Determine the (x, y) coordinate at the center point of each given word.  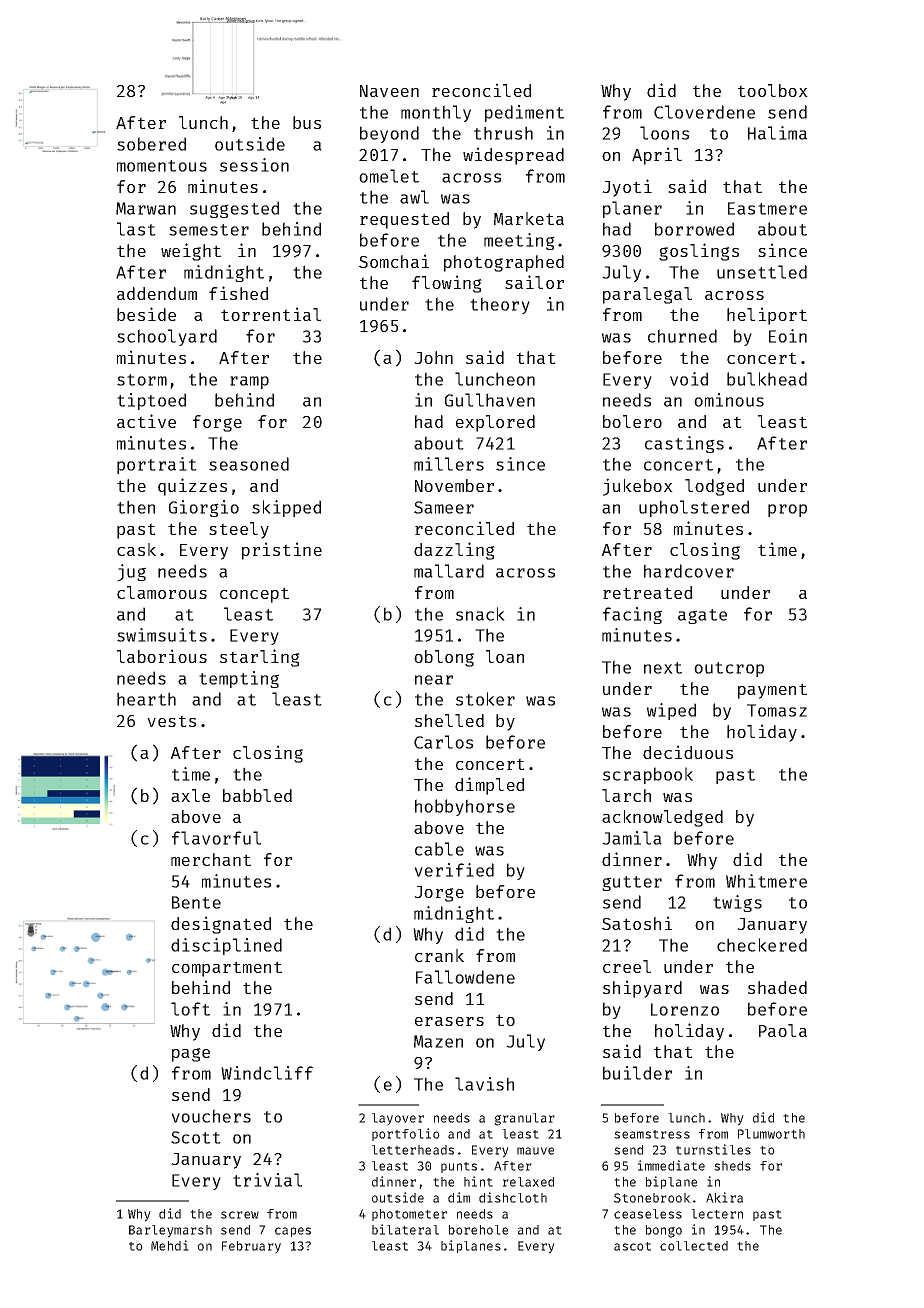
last (136, 229)
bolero (632, 421)
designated (221, 925)
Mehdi (170, 1245)
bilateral (405, 1229)
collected (694, 1246)
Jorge (439, 894)
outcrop (729, 669)
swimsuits (162, 635)
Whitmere (766, 881)
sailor (534, 282)
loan (505, 656)
